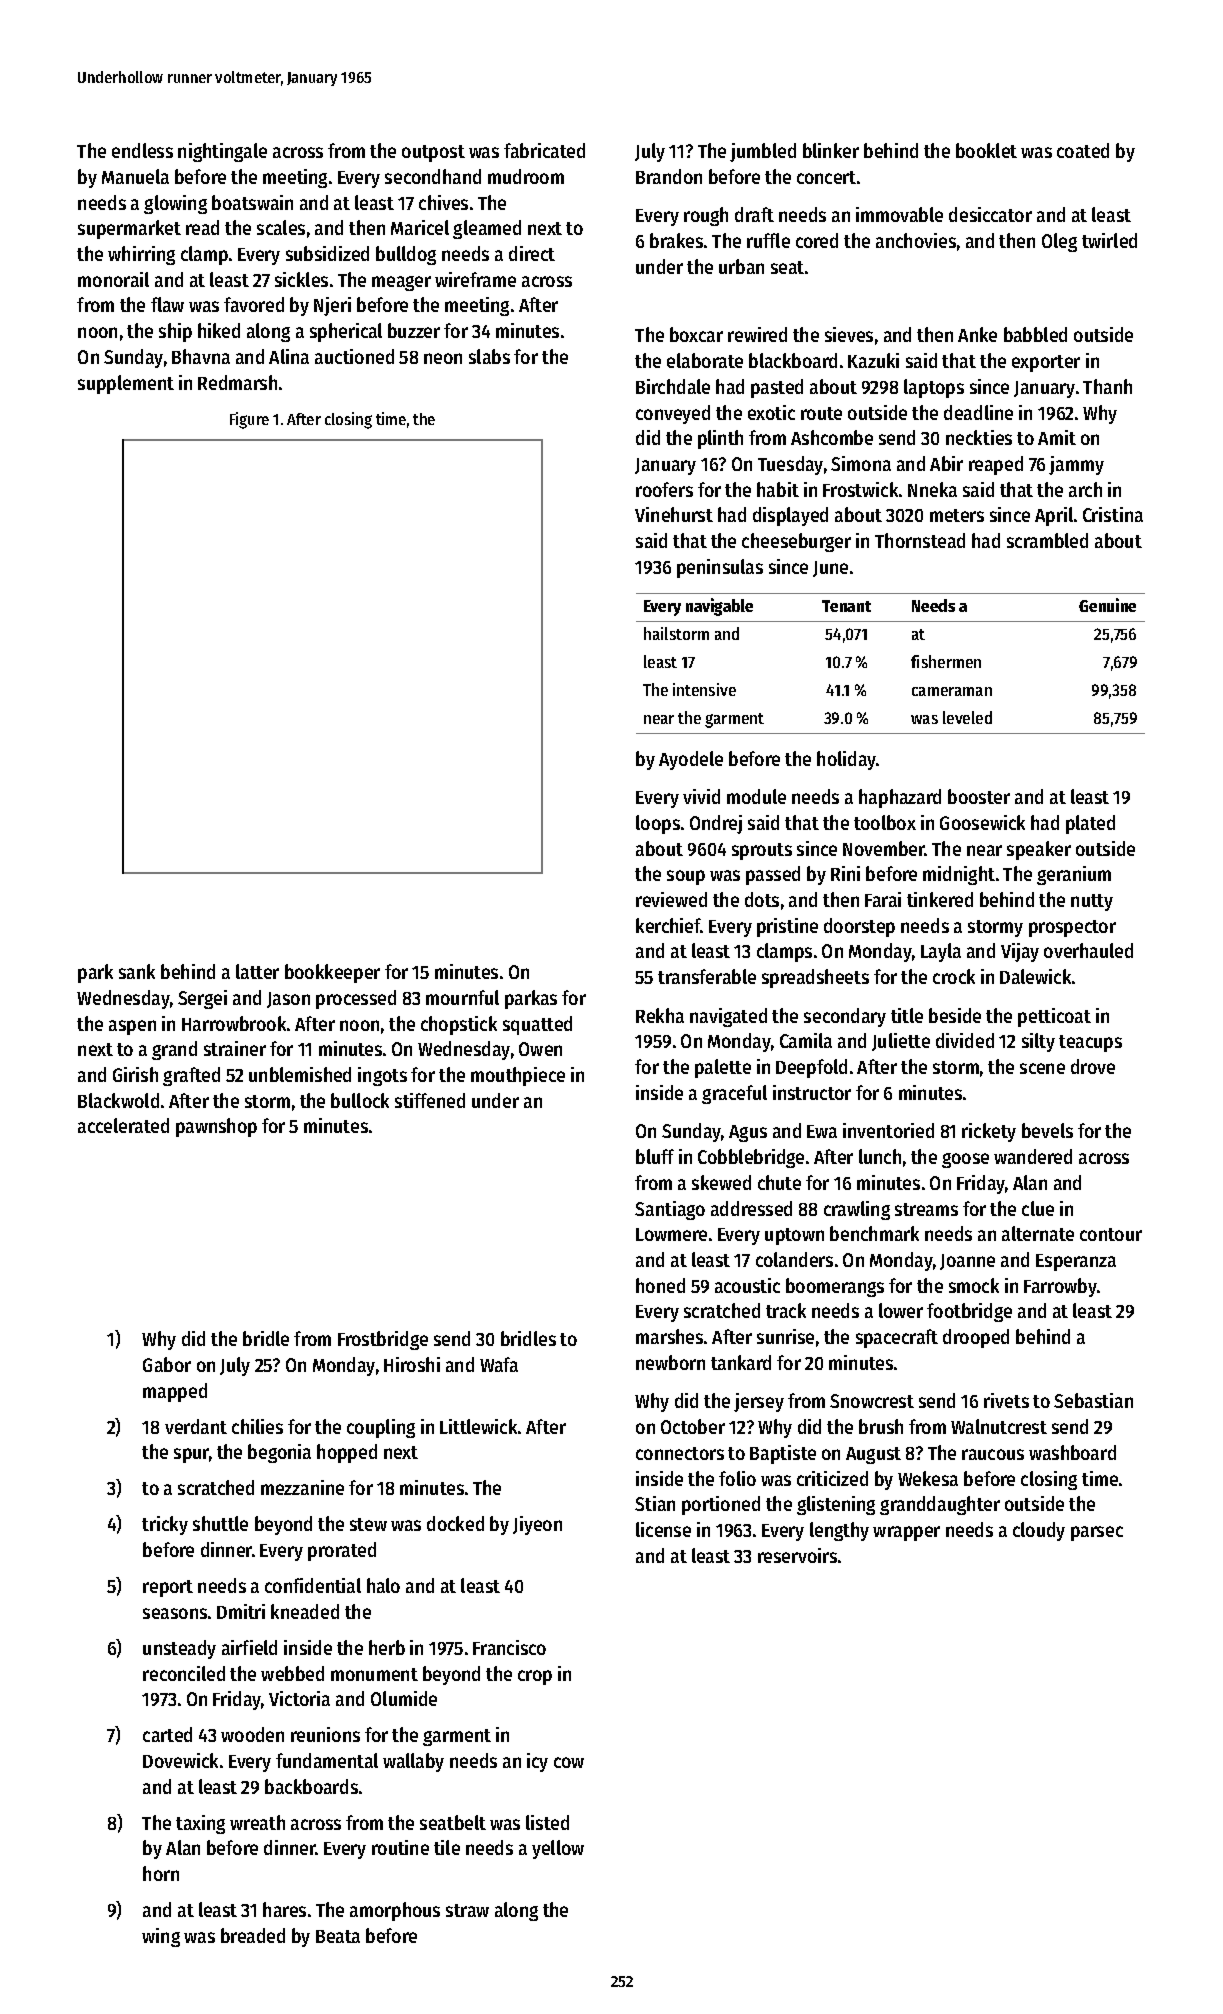  Describe the element at coordinates (1057, 437) in the image. I see `Amit` at that location.
